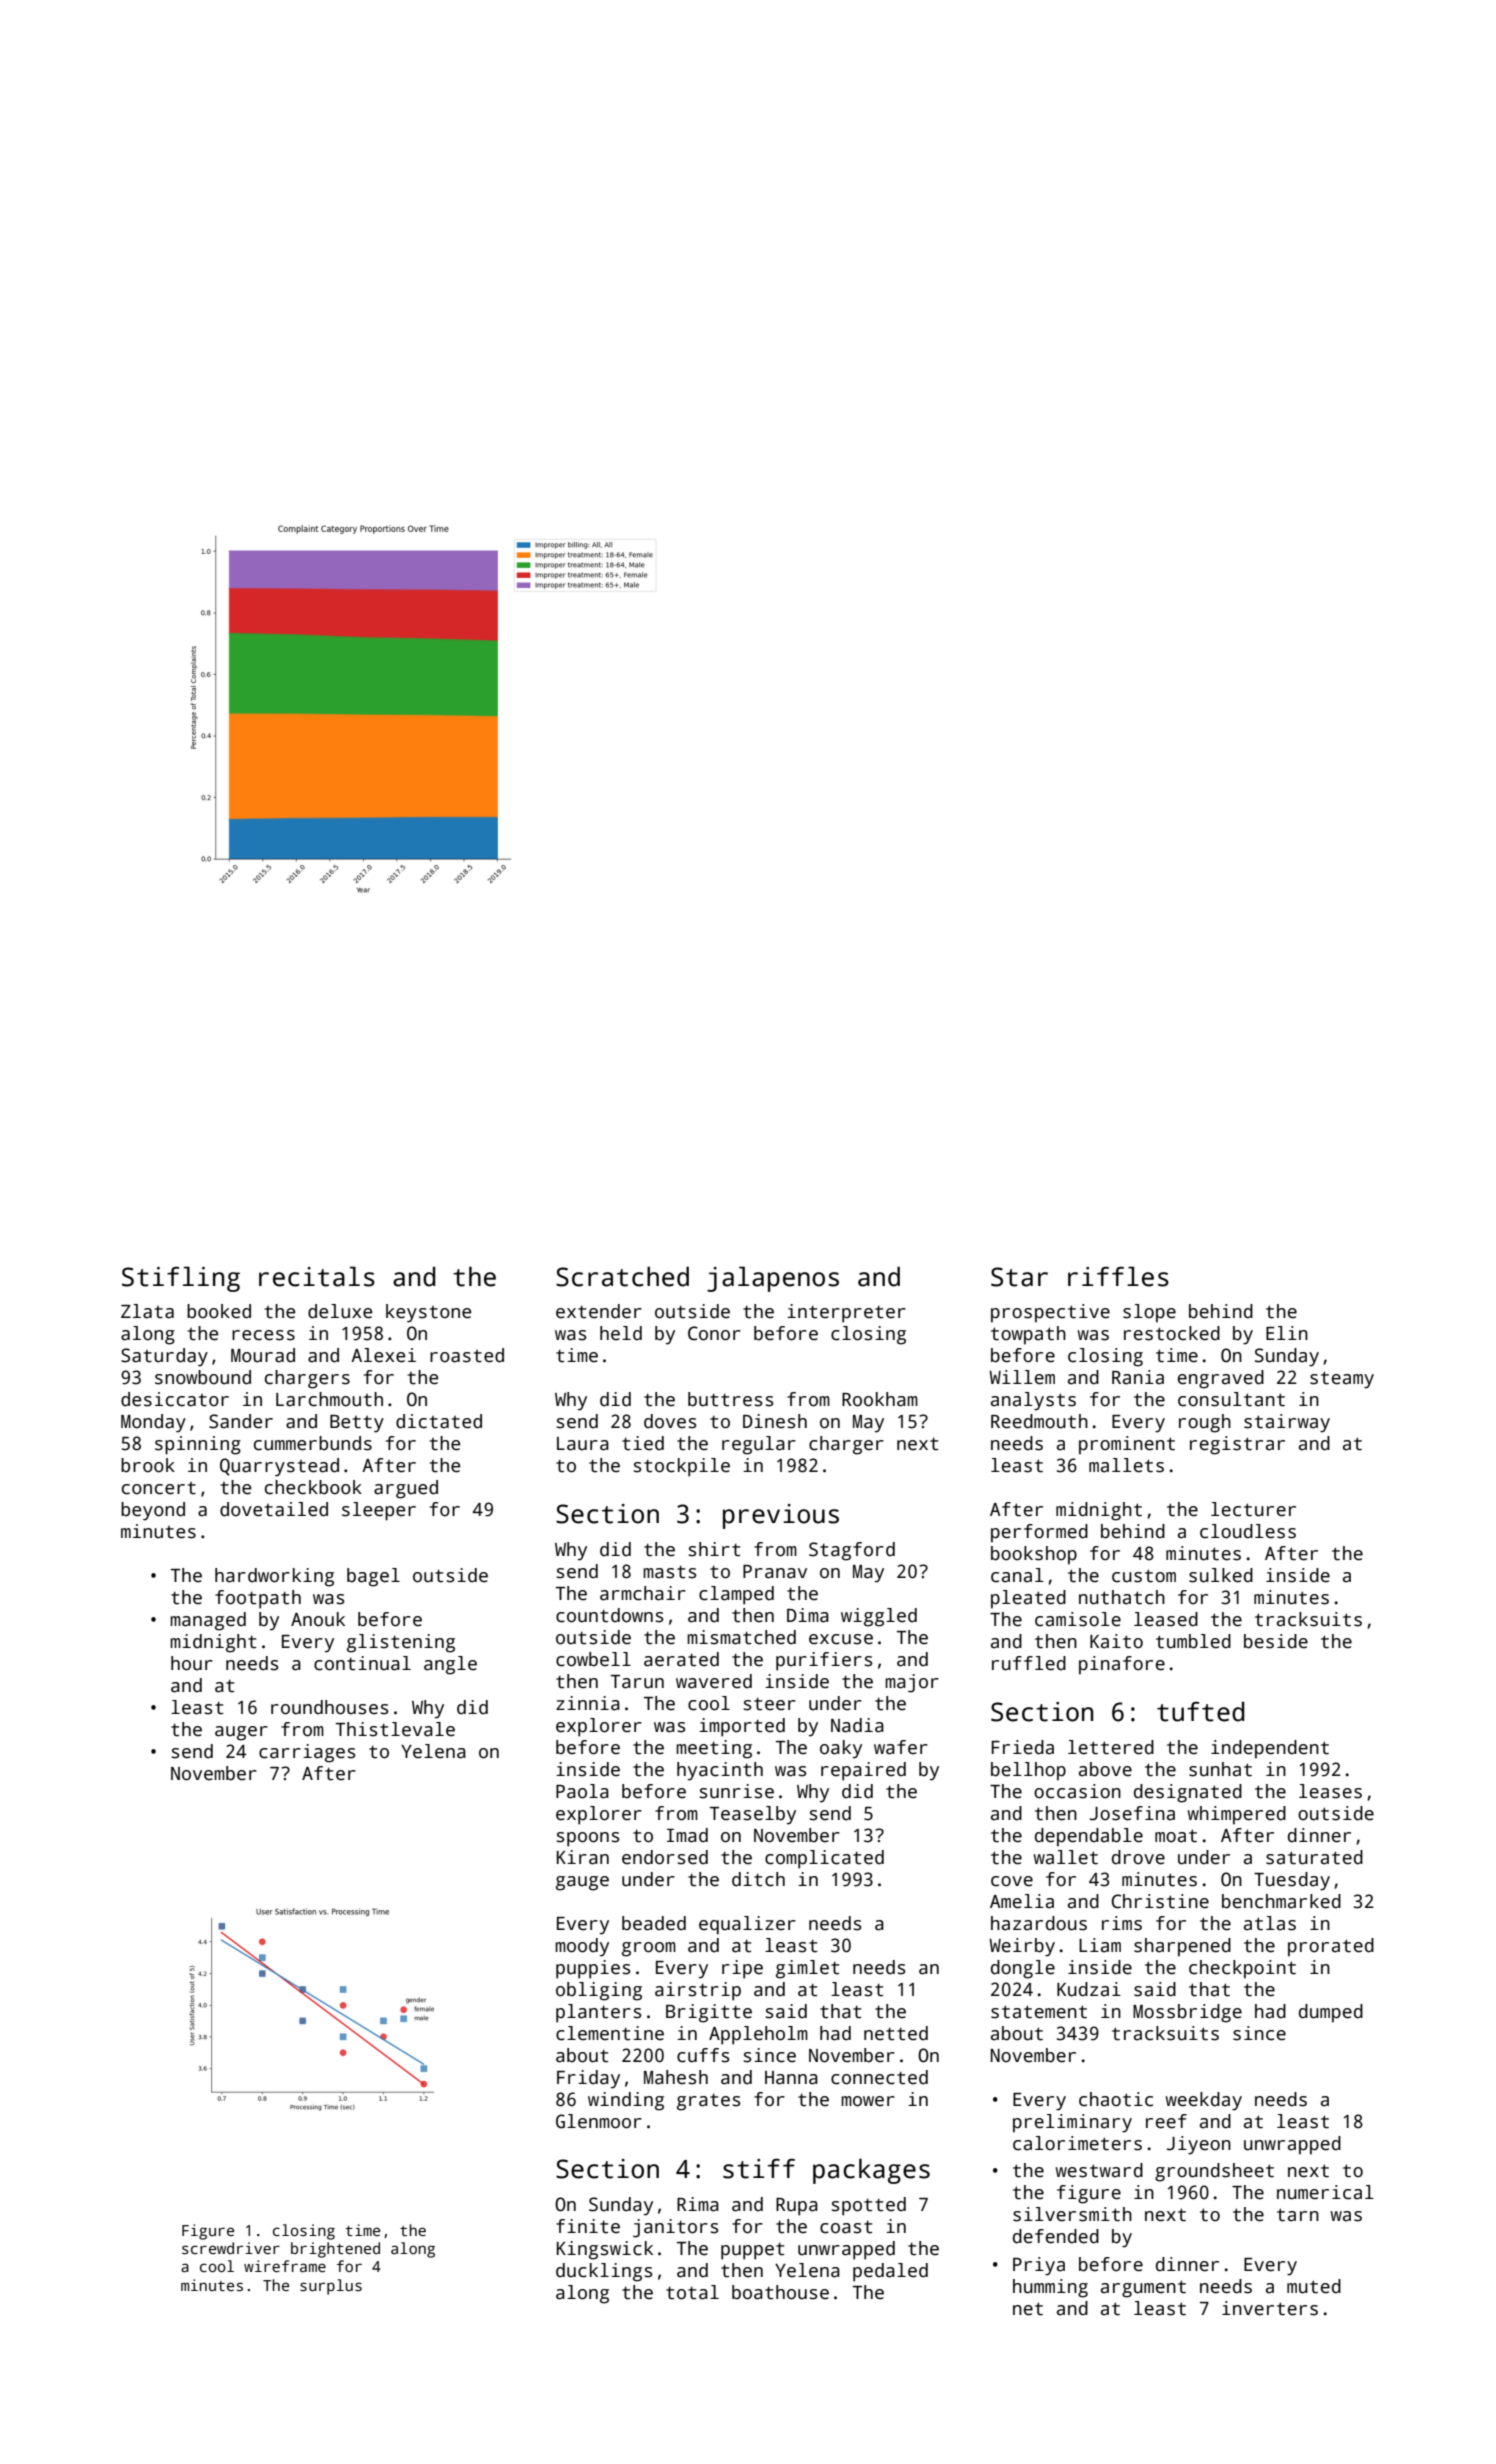 Image resolution: width=1496 pixels, height=2464 pixels. What do you see at coordinates (181, 1279) in the image?
I see `Stifling` at bounding box center [181, 1279].
